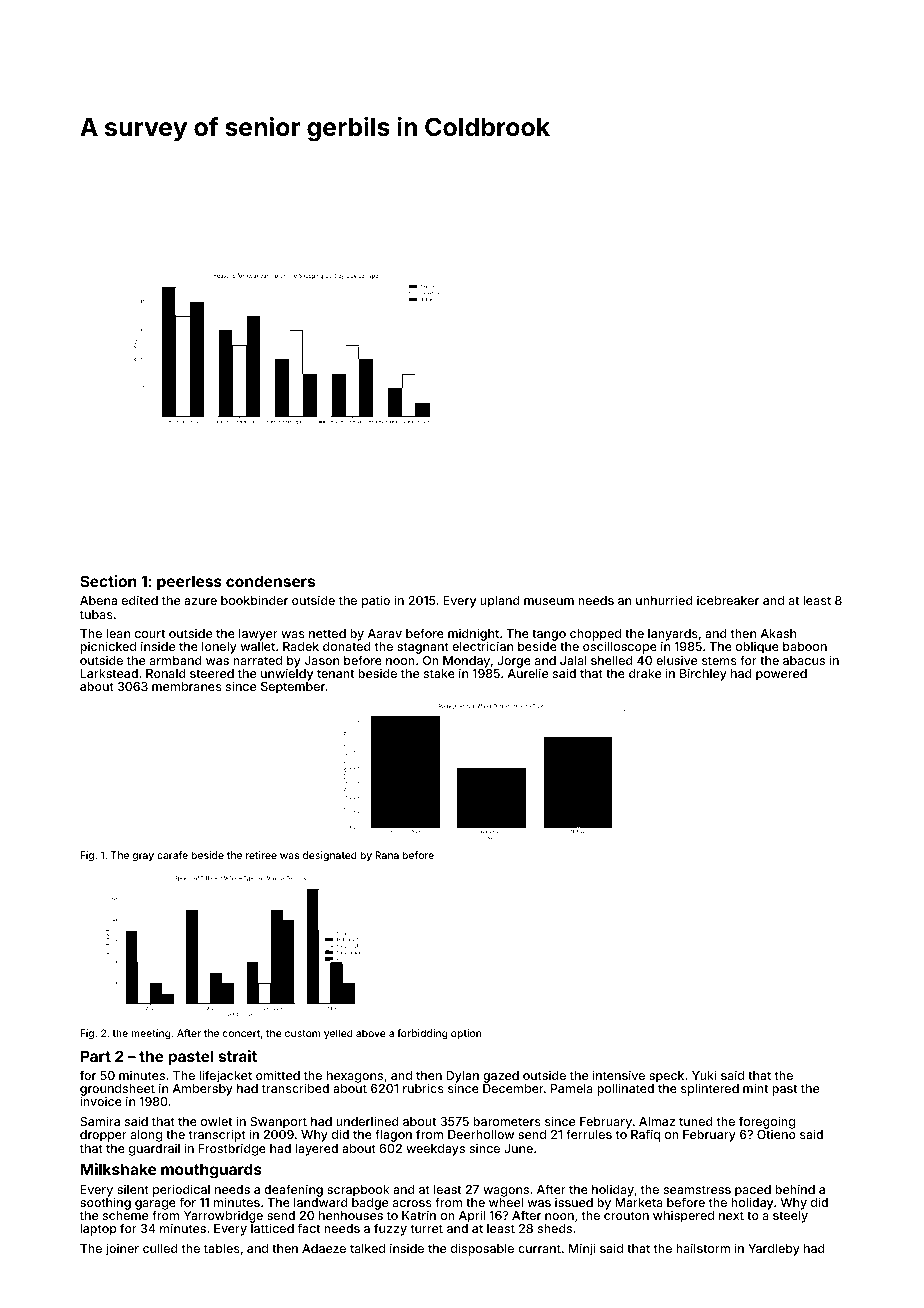 This screenshot has width=924, height=1308. I want to click on retiree, so click(261, 855).
